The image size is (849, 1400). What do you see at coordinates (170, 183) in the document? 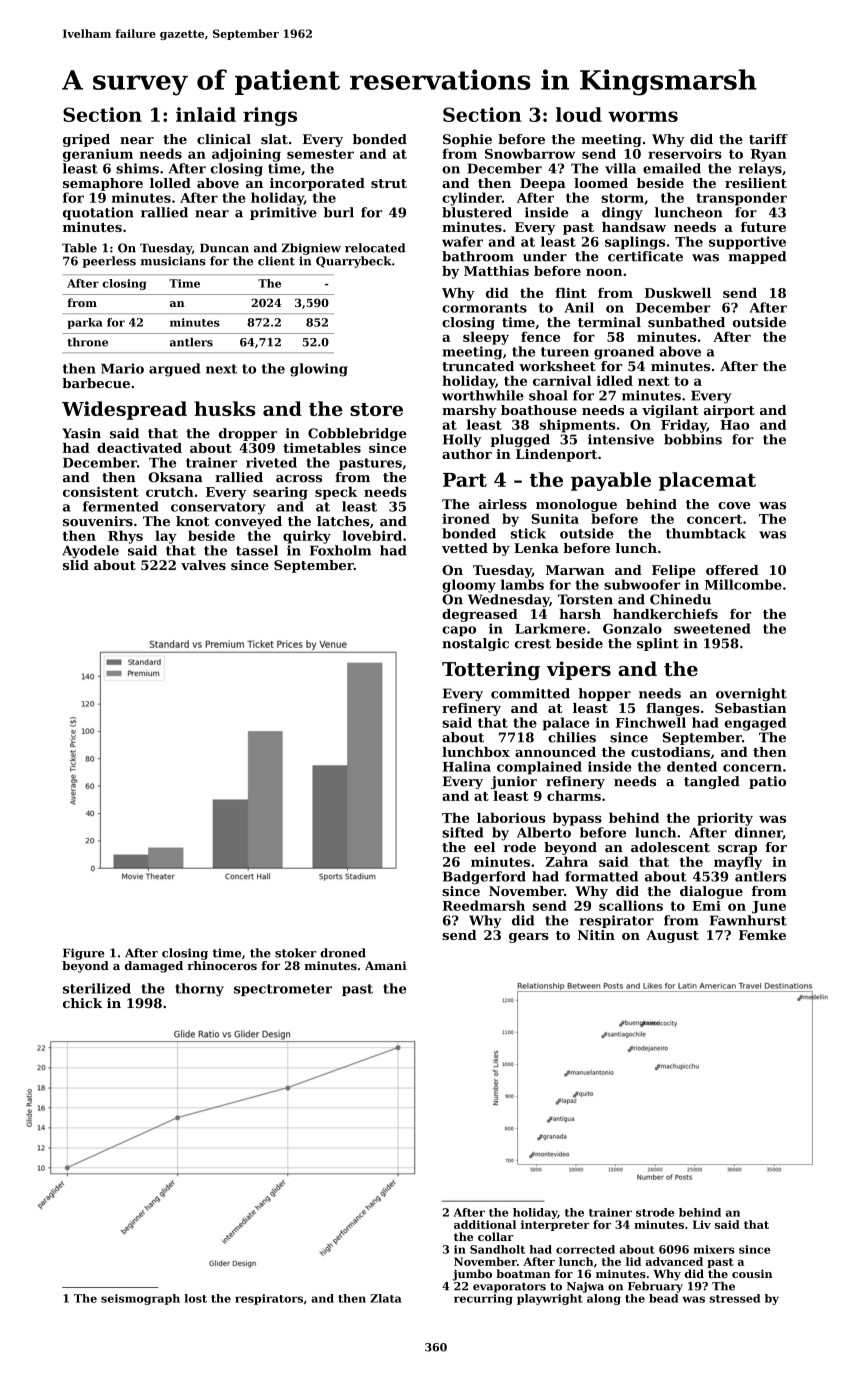
I see `lolled` at bounding box center [170, 183].
